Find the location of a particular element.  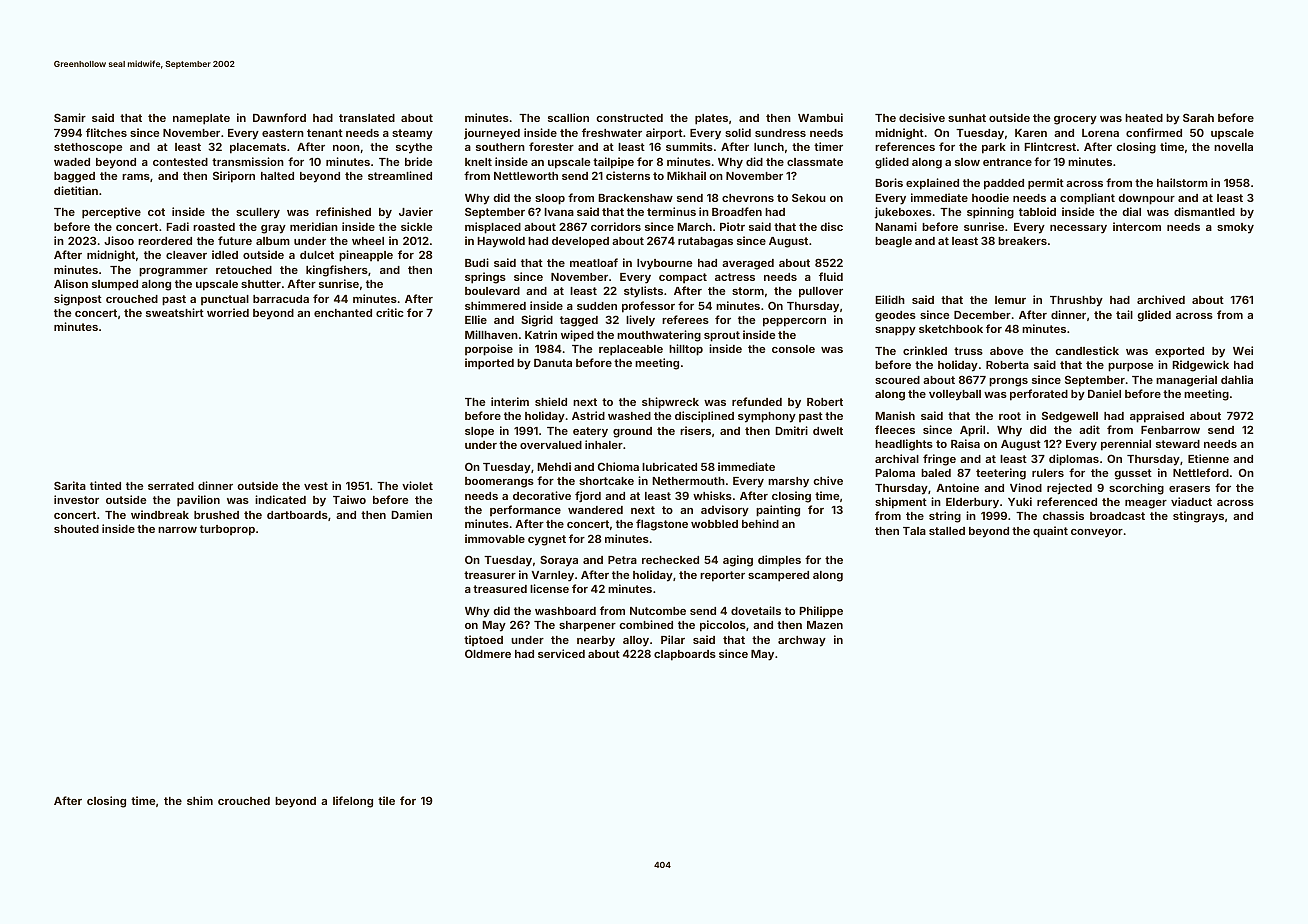

dahlia is located at coordinates (1237, 379).
